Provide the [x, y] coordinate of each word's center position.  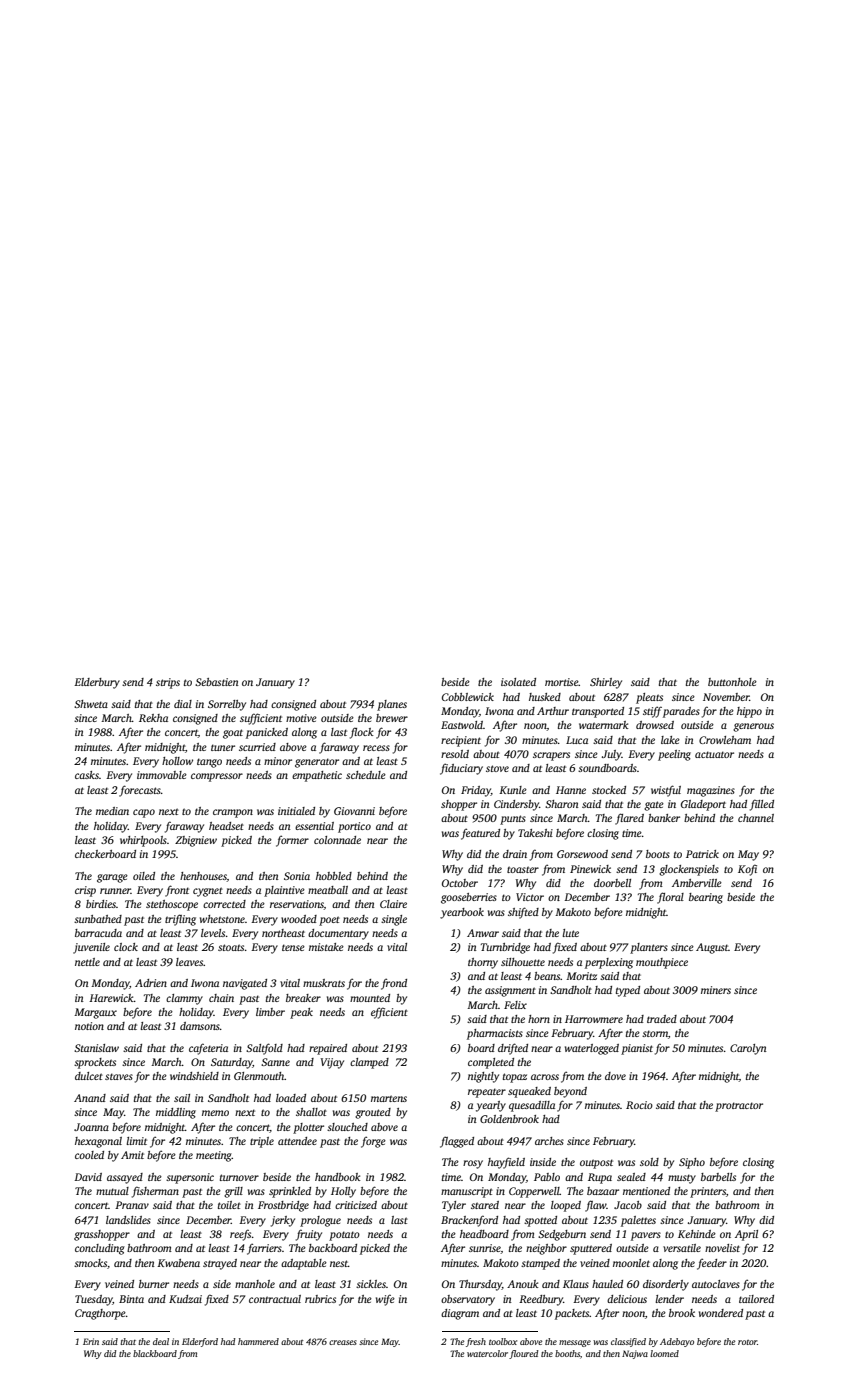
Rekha [153, 718]
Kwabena [178, 1263]
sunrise [485, 1249]
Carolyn [748, 1049]
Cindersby [516, 805]
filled [762, 805]
